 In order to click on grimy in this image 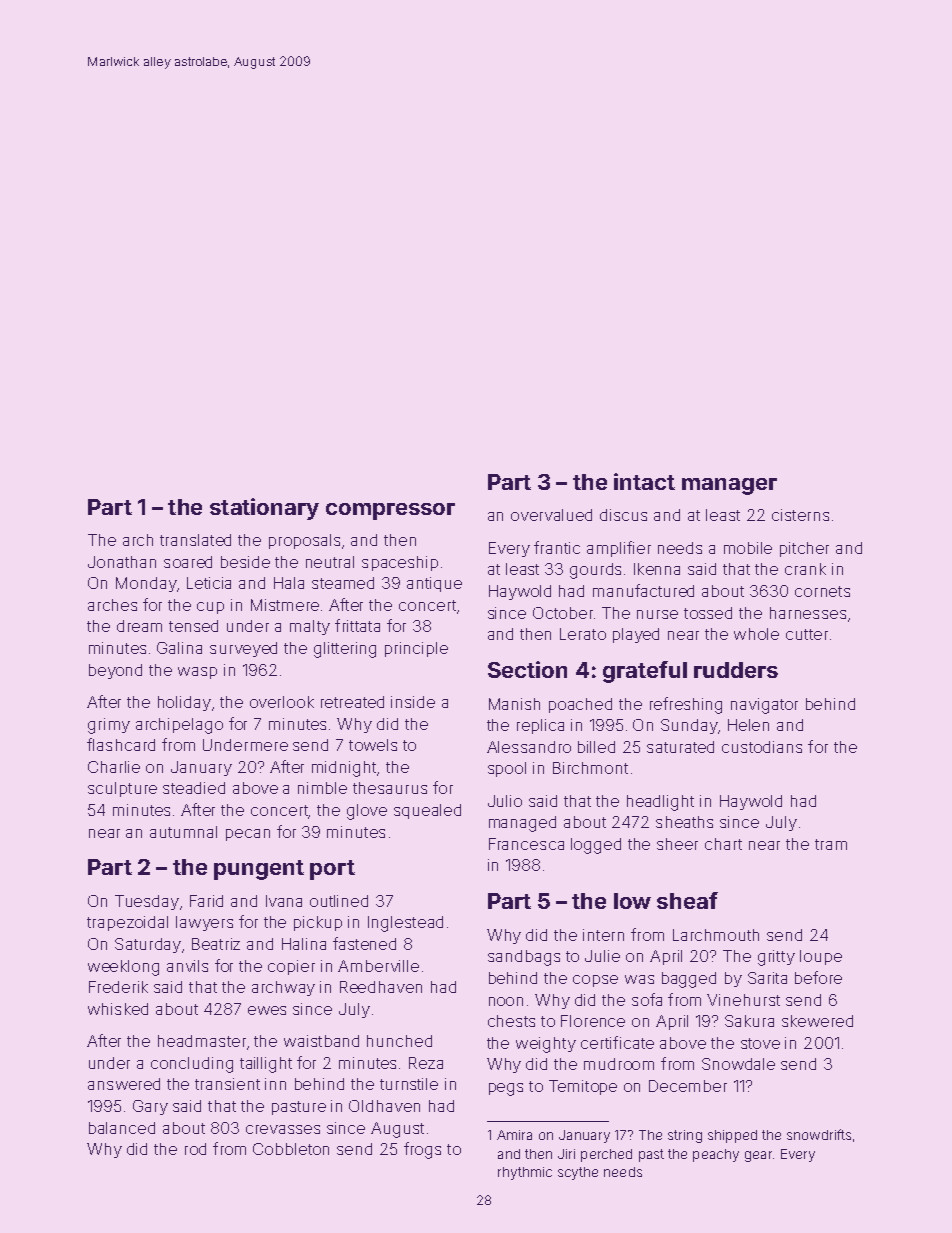, I will do `click(109, 726)`.
